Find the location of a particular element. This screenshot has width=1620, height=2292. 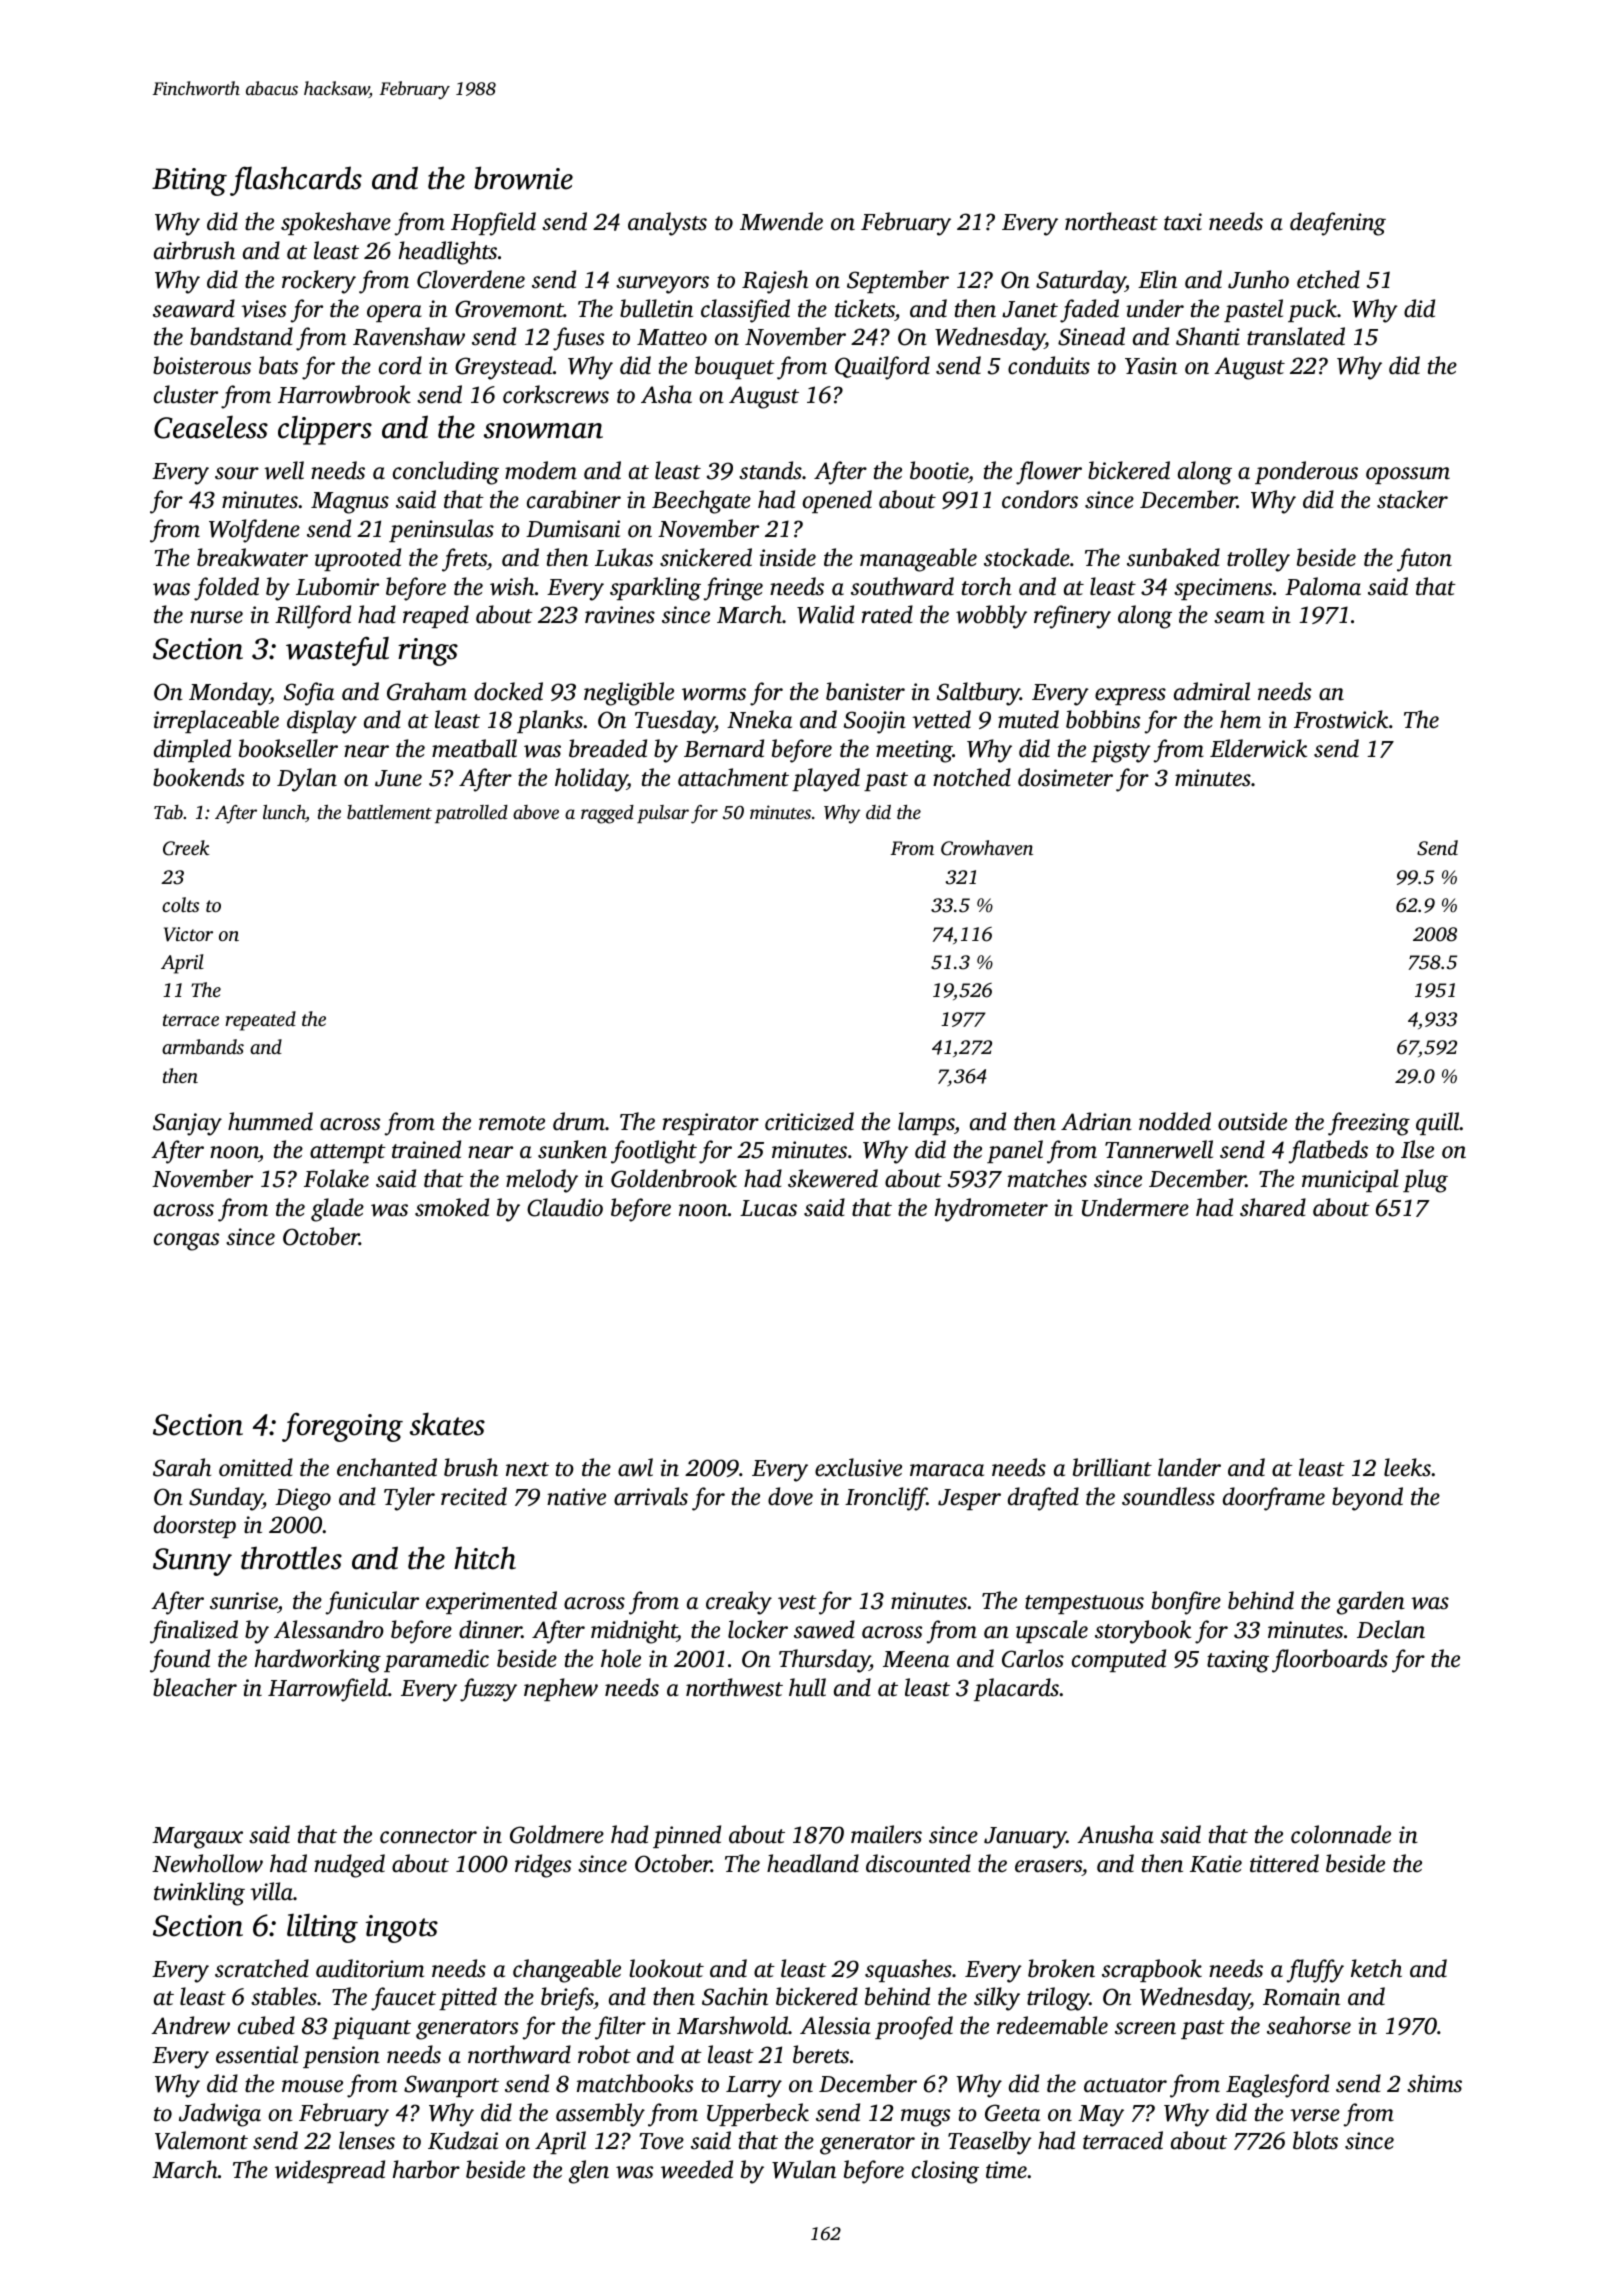

Frostwick is located at coordinates (1341, 719).
